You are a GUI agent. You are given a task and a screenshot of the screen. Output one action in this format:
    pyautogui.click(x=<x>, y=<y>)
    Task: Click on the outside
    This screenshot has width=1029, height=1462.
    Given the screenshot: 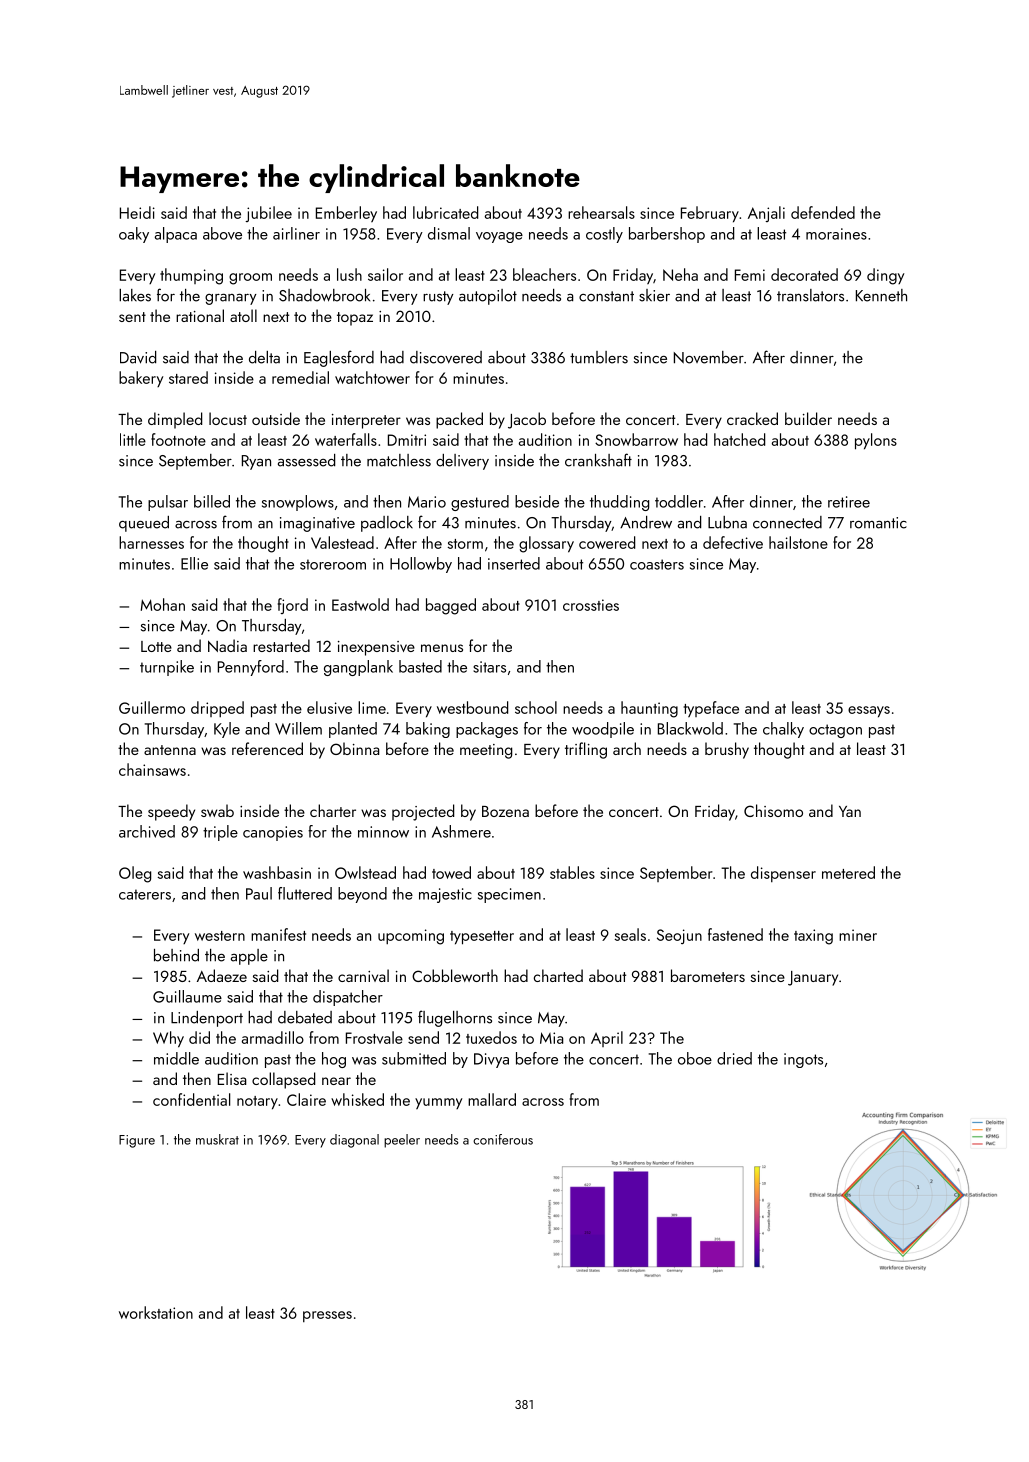 What is the action you would take?
    pyautogui.click(x=276, y=418)
